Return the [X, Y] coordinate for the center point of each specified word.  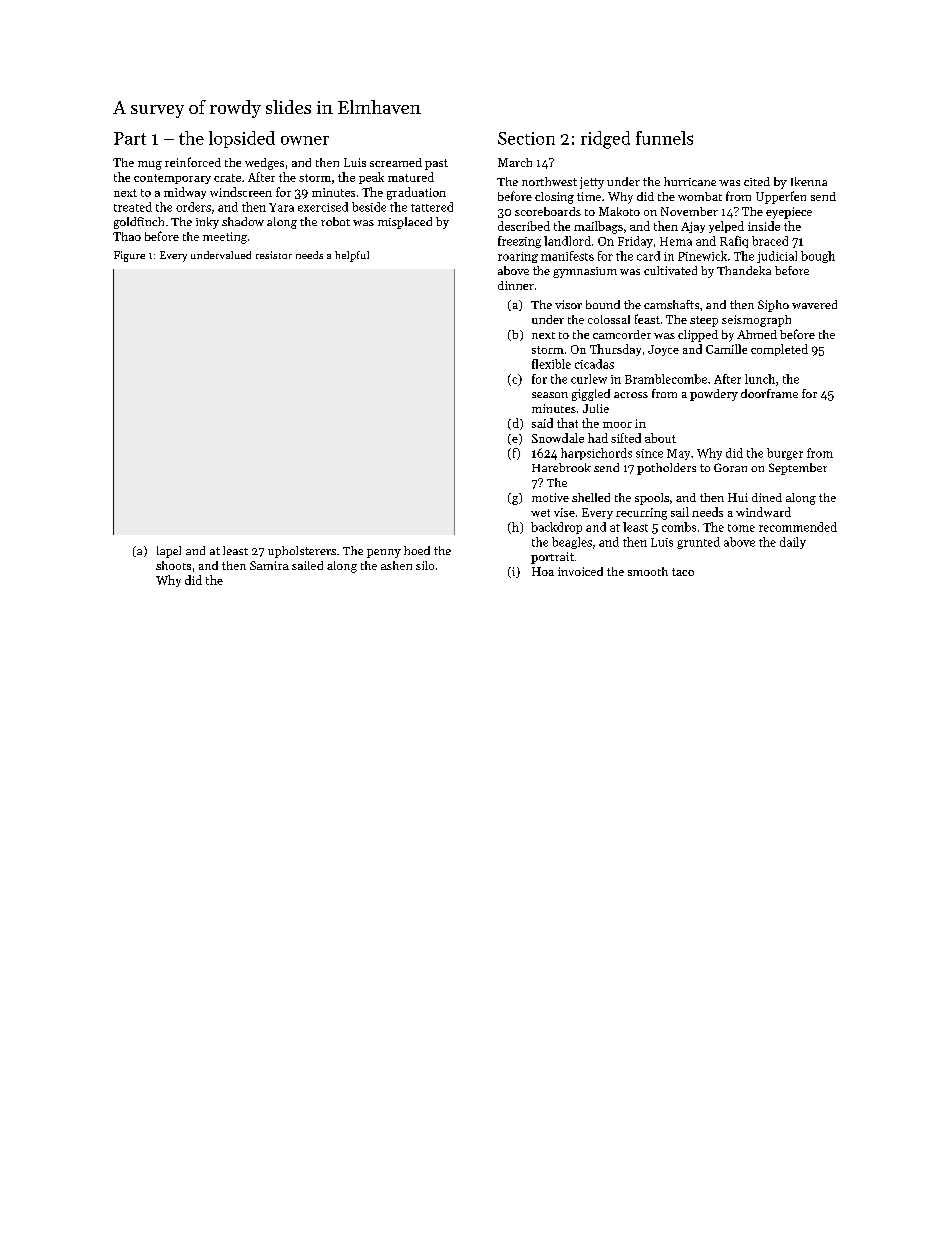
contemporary [172, 179]
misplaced [405, 223]
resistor [274, 255]
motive [550, 497]
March [515, 162]
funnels [664, 138]
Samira [269, 565]
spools [652, 499]
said [542, 423]
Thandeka [744, 270]
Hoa [543, 571]
